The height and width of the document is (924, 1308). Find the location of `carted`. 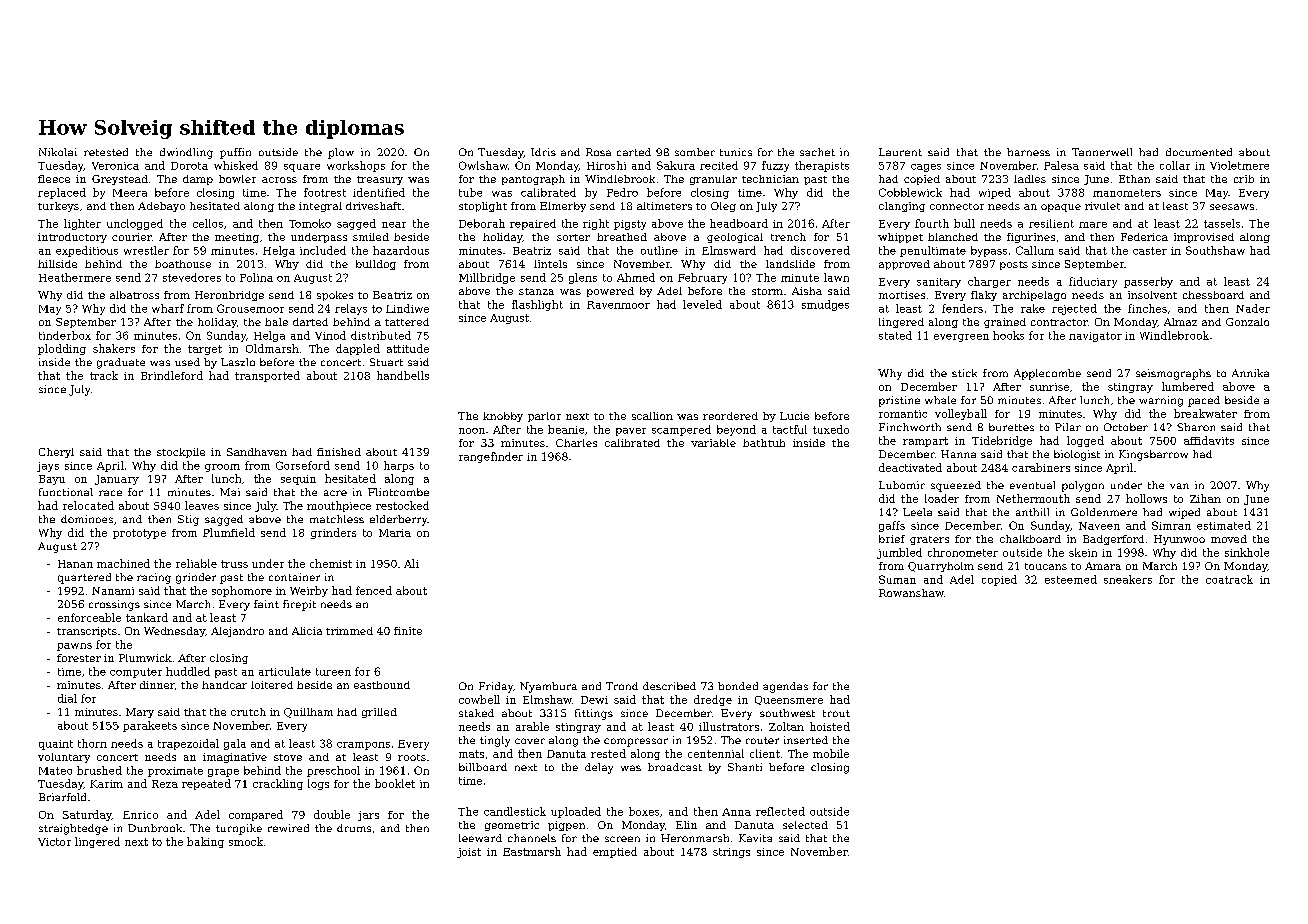

carted is located at coordinates (634, 152).
